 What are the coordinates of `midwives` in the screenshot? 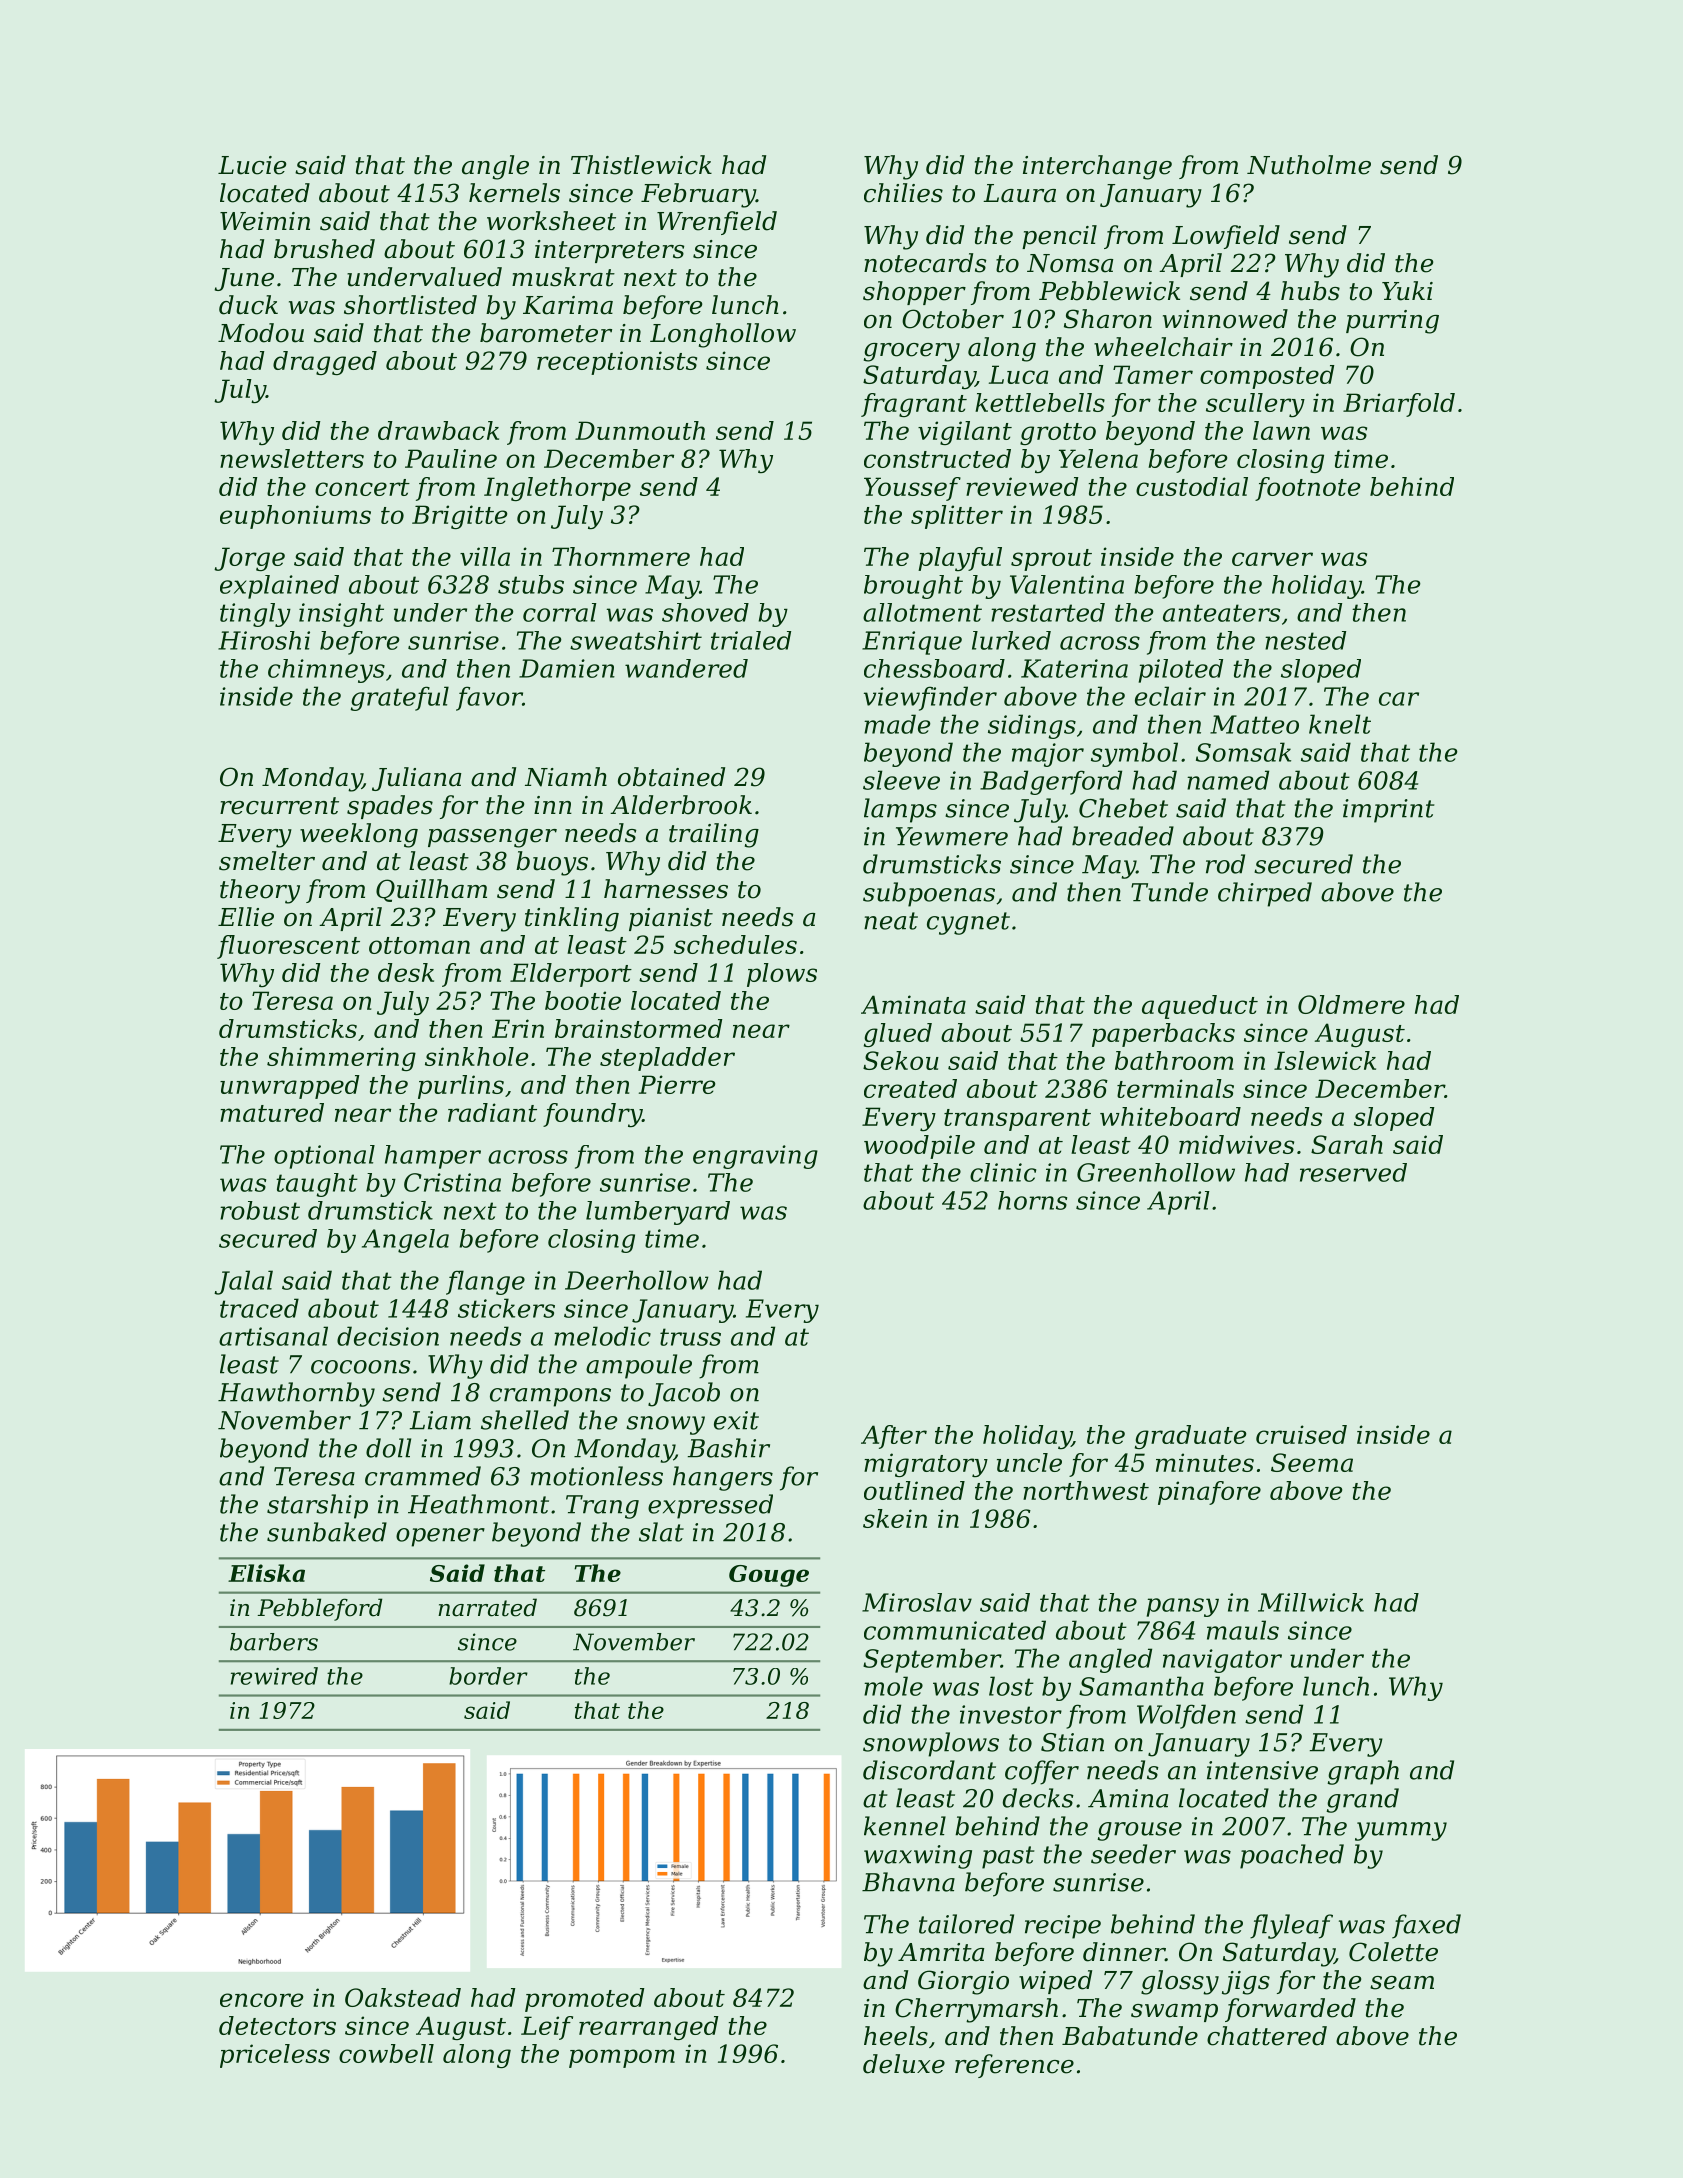 It's located at (1236, 1144).
